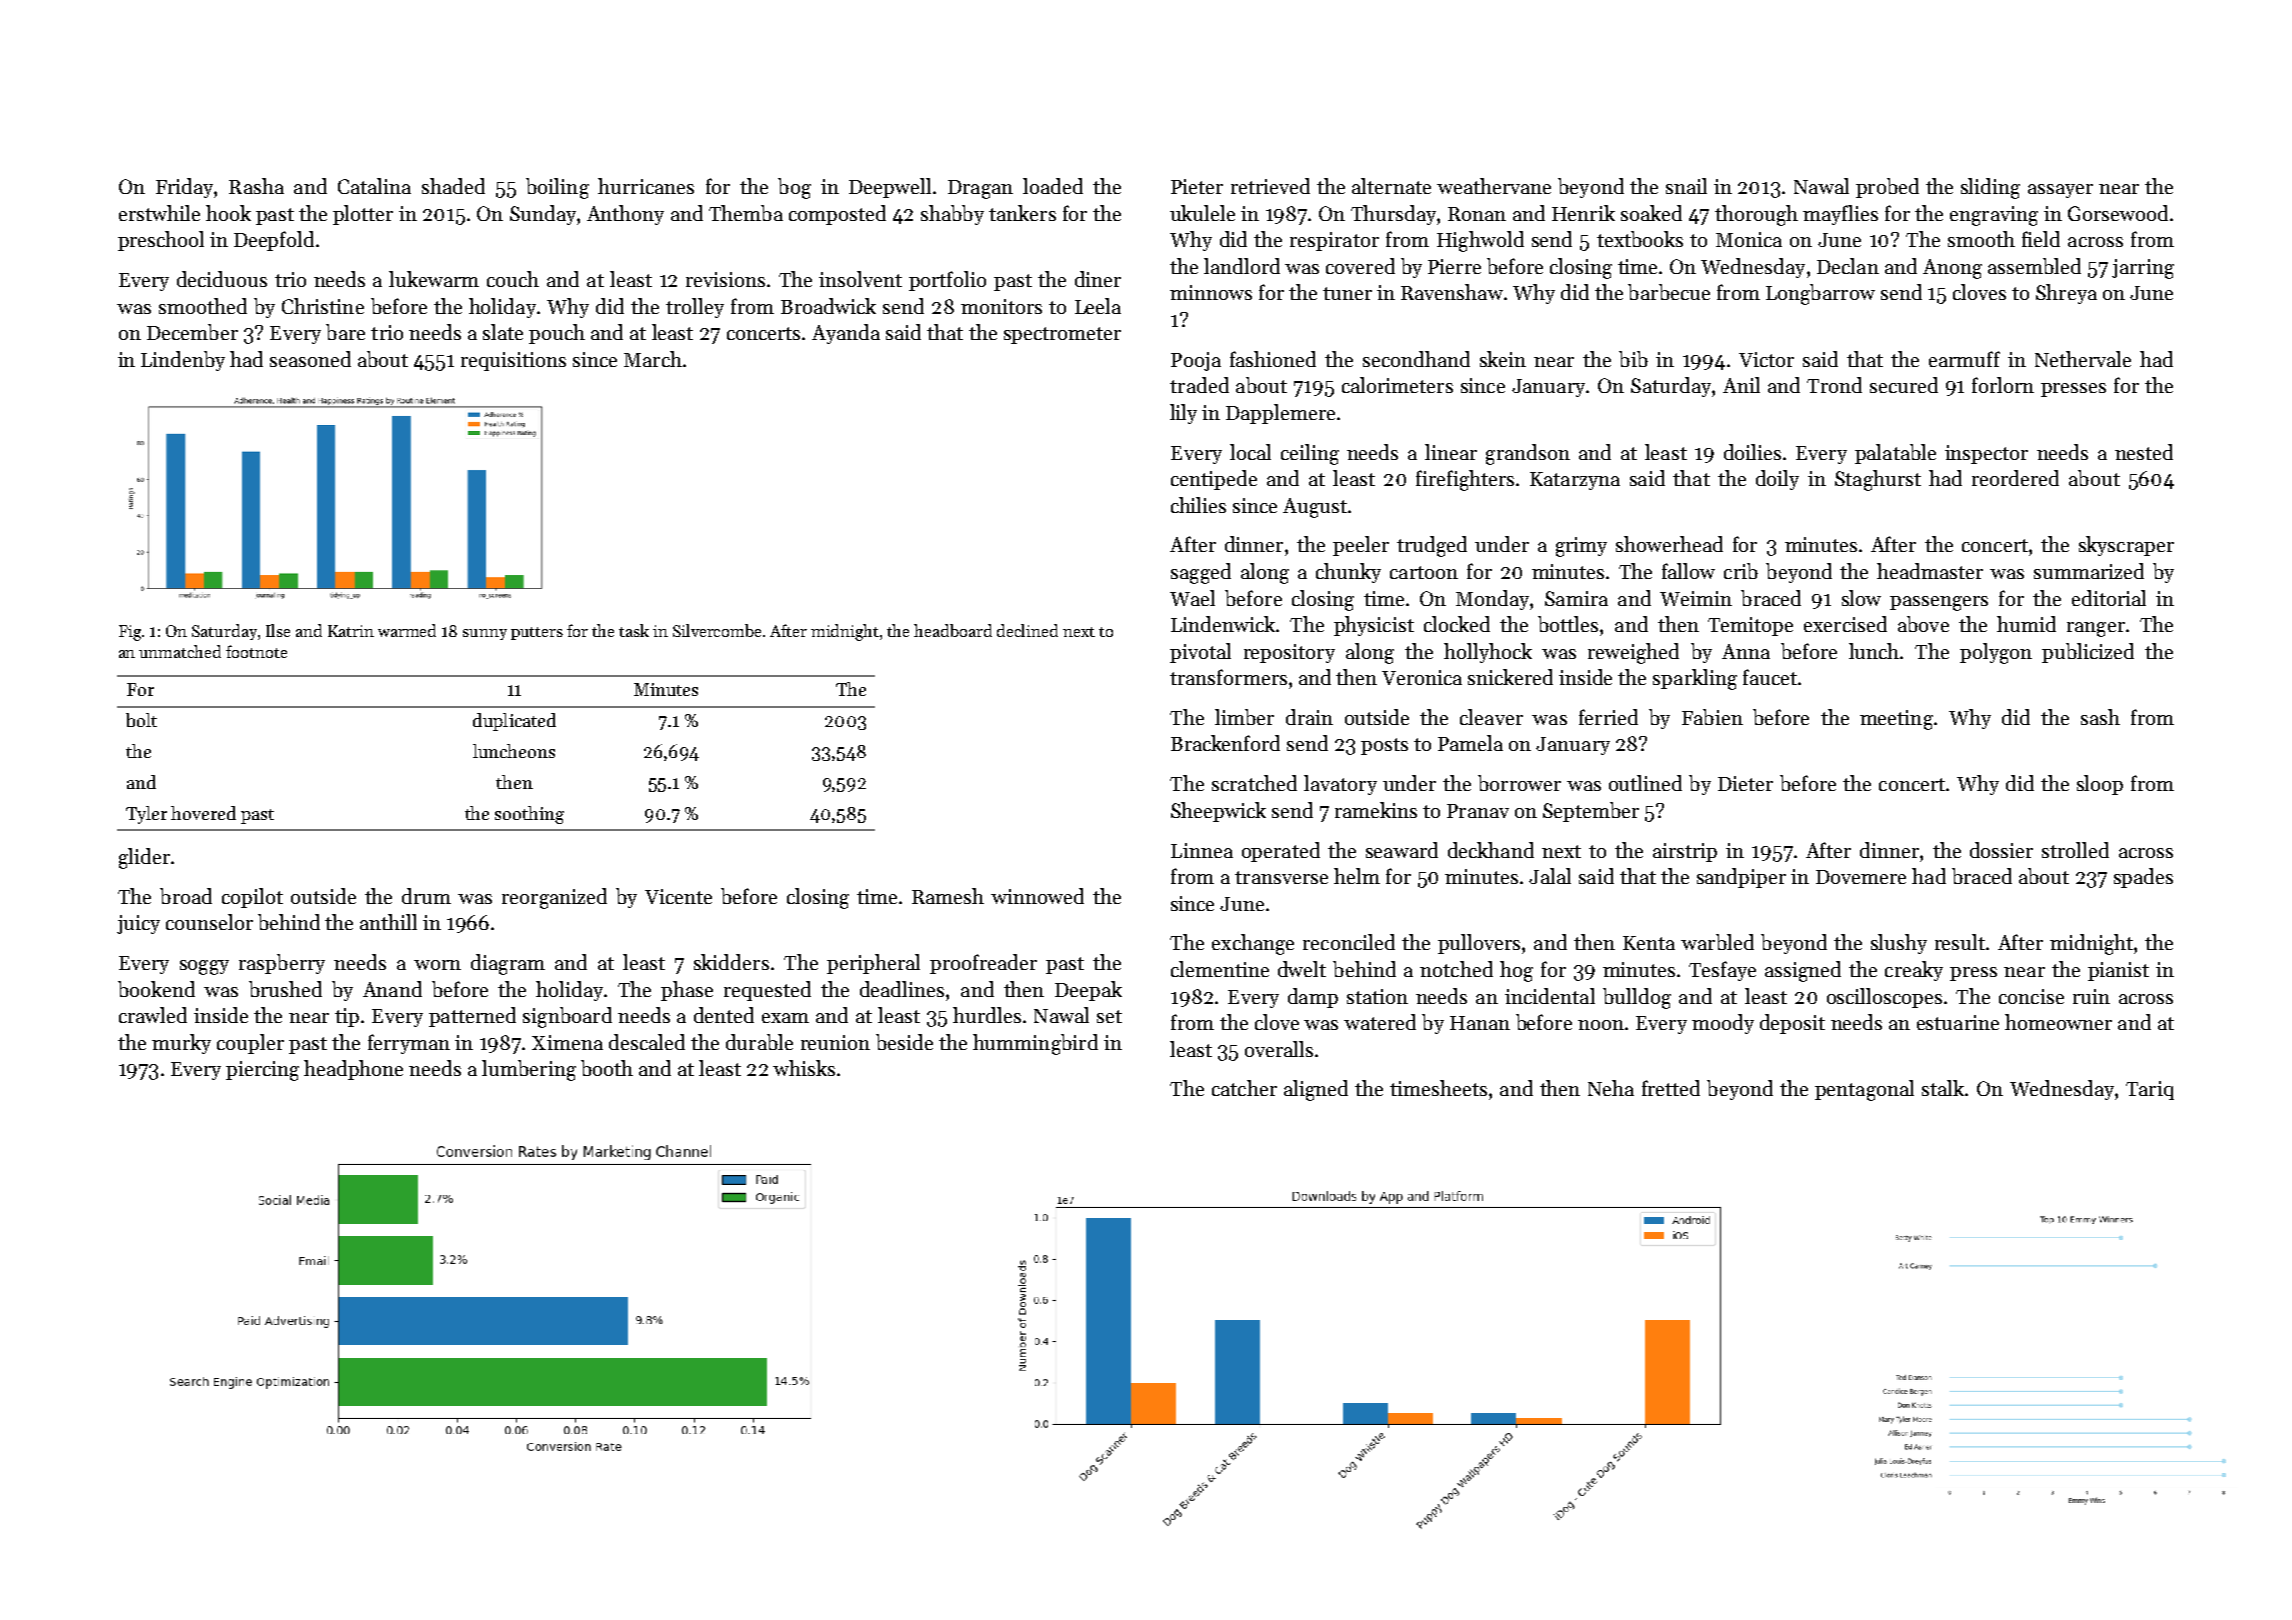 The width and height of the page is (2292, 1620). I want to click on Wael, so click(1192, 598).
